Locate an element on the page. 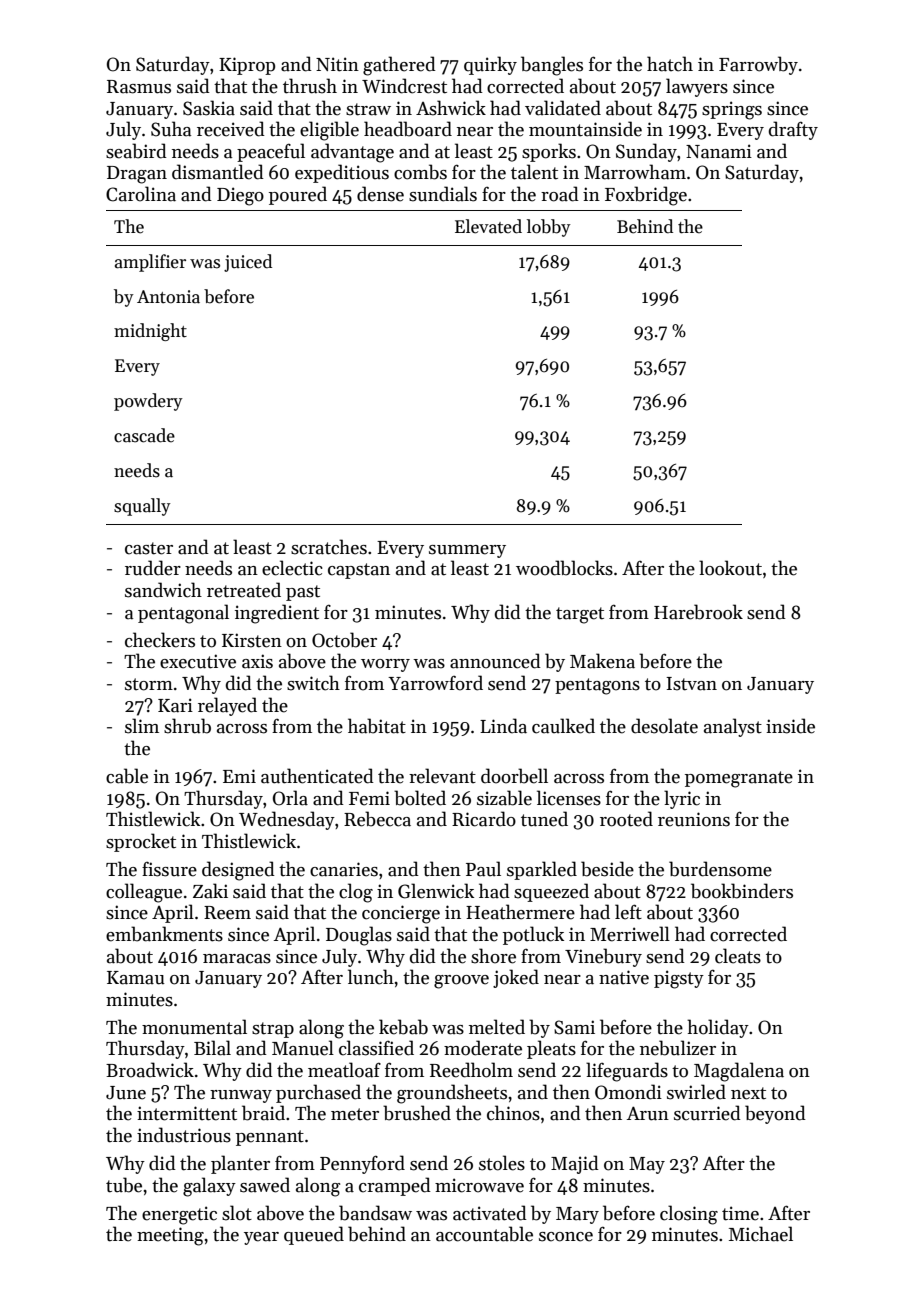 Image resolution: width=924 pixels, height=1308 pixels. sconce is located at coordinates (566, 1237).
